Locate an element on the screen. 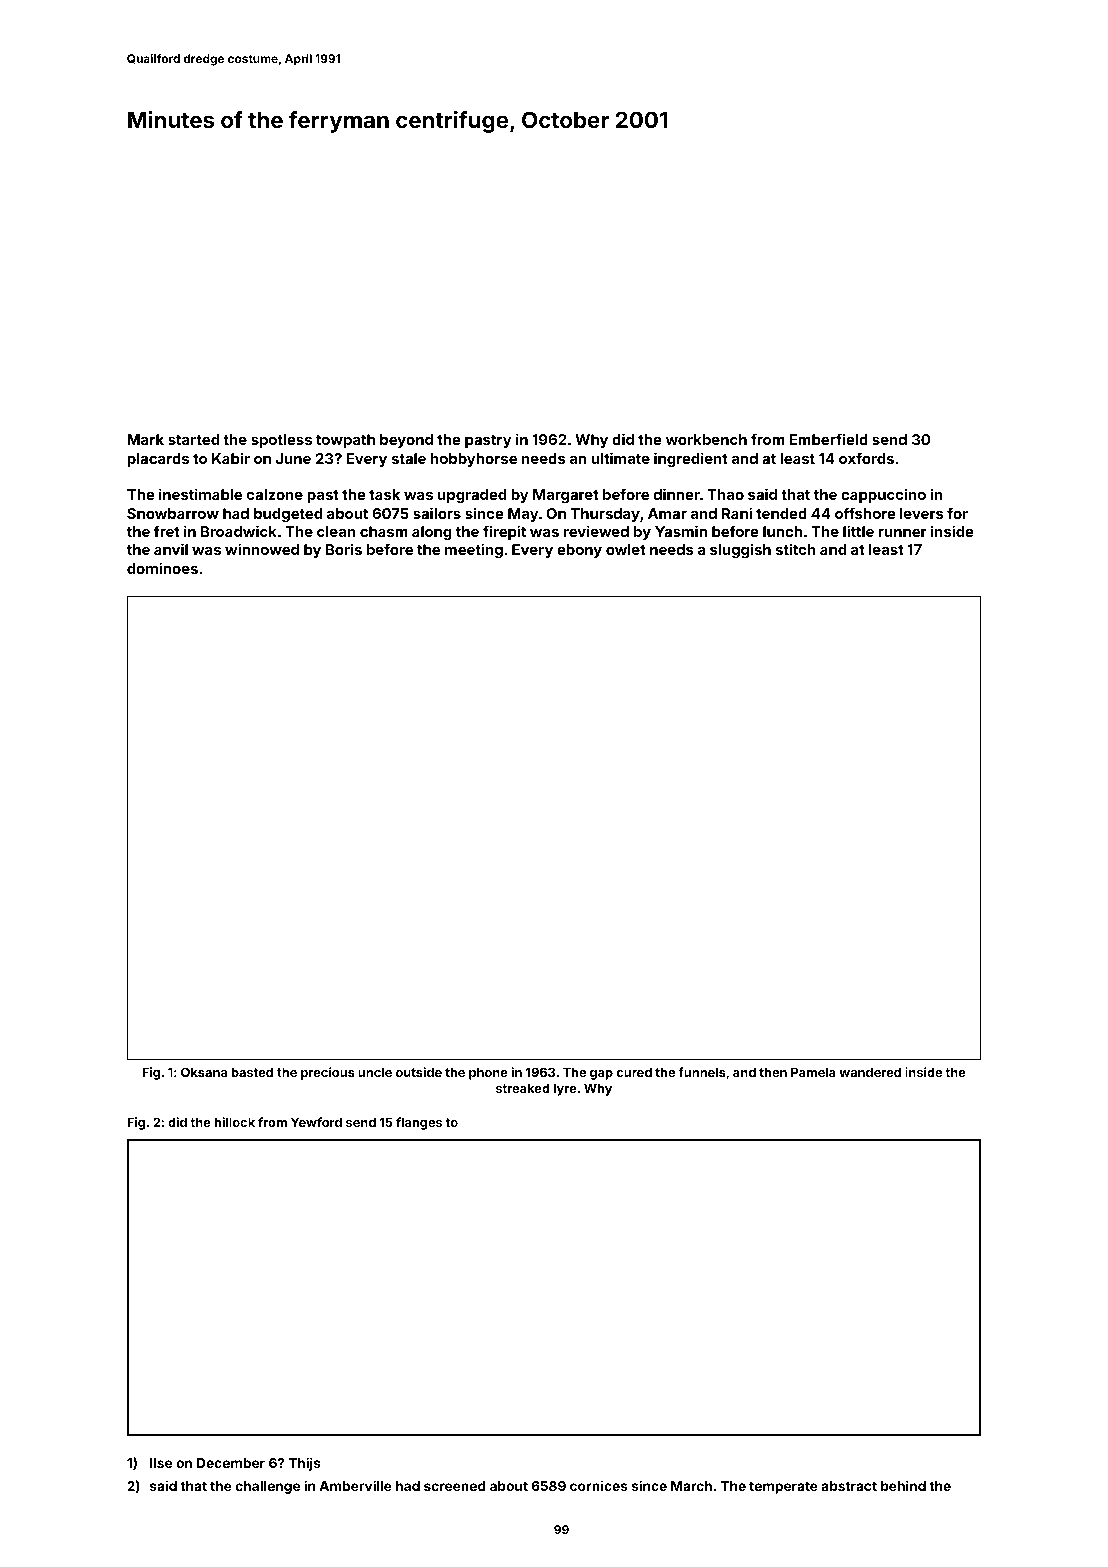 The image size is (1108, 1567). hillock is located at coordinates (235, 1122).
